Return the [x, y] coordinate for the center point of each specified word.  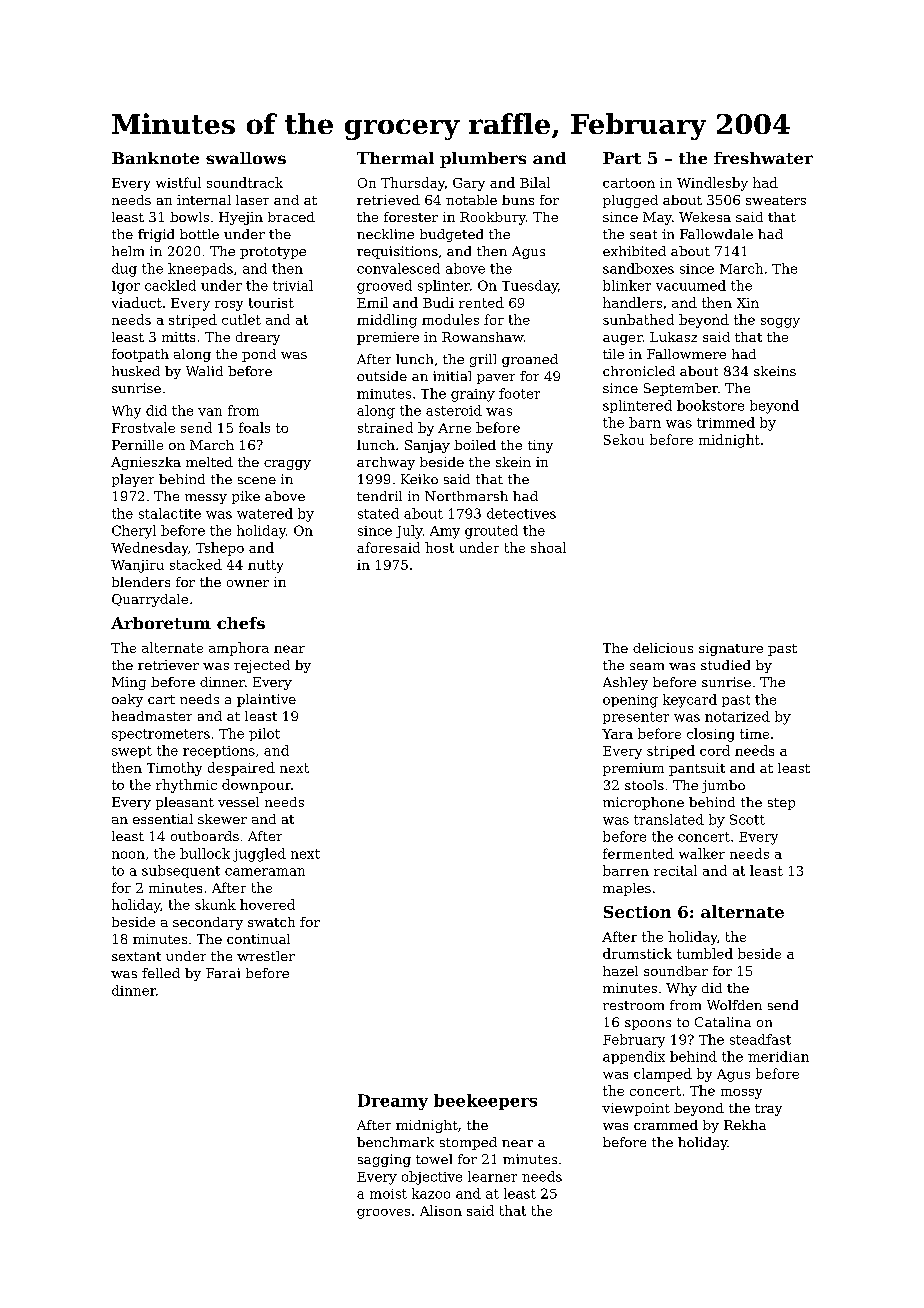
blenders [141, 582]
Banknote [155, 158]
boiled [475, 445]
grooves [383, 1214]
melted [209, 462]
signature [731, 649]
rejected [262, 666]
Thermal [395, 158]
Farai [223, 973]
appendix [634, 1057]
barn [645, 422]
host [439, 547]
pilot [264, 734]
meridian [778, 1056]
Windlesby [712, 184]
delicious [663, 648]
